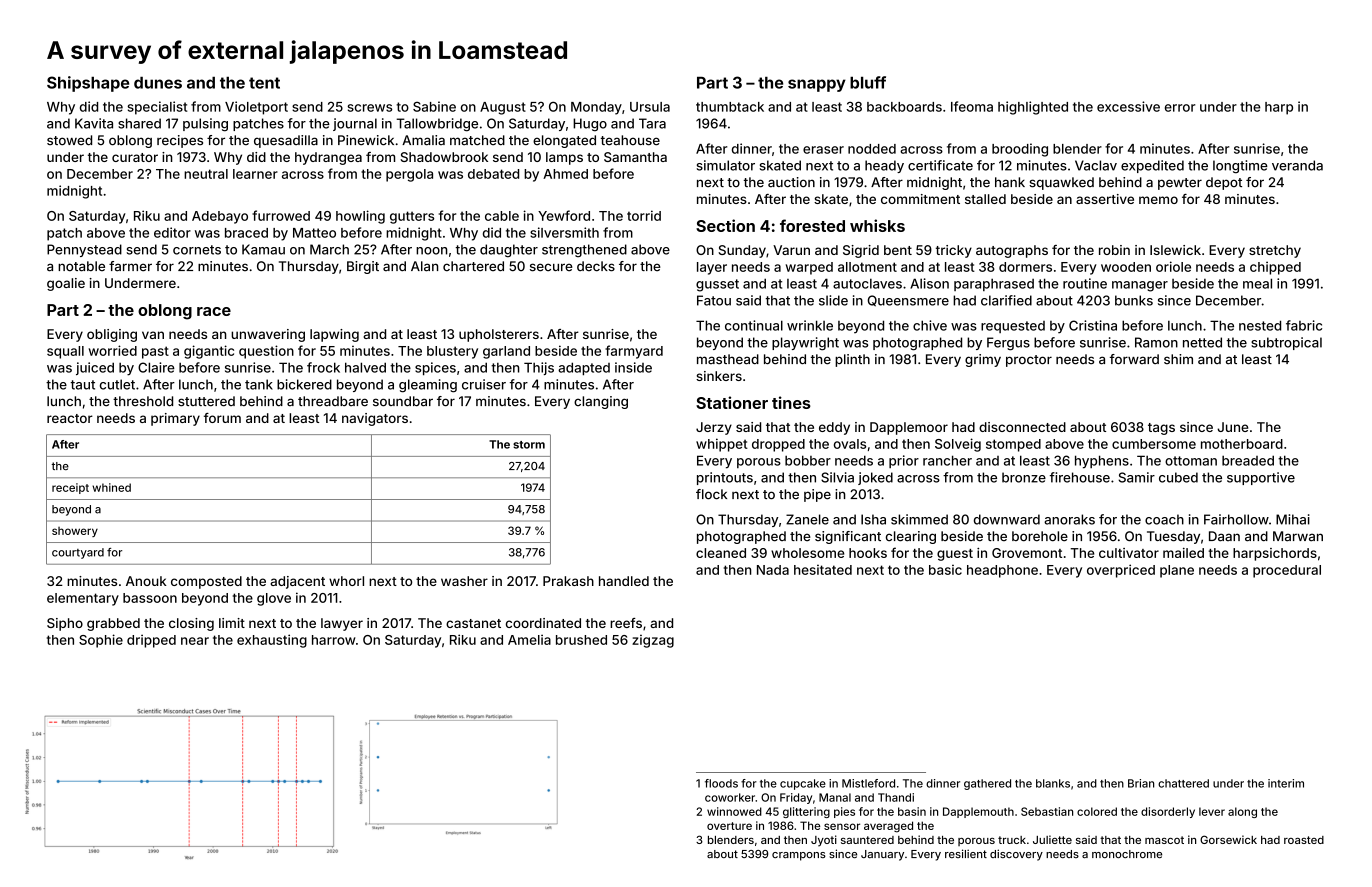 This document has height=887, width=1372. What do you see at coordinates (725, 225) in the document?
I see `Section` at bounding box center [725, 225].
